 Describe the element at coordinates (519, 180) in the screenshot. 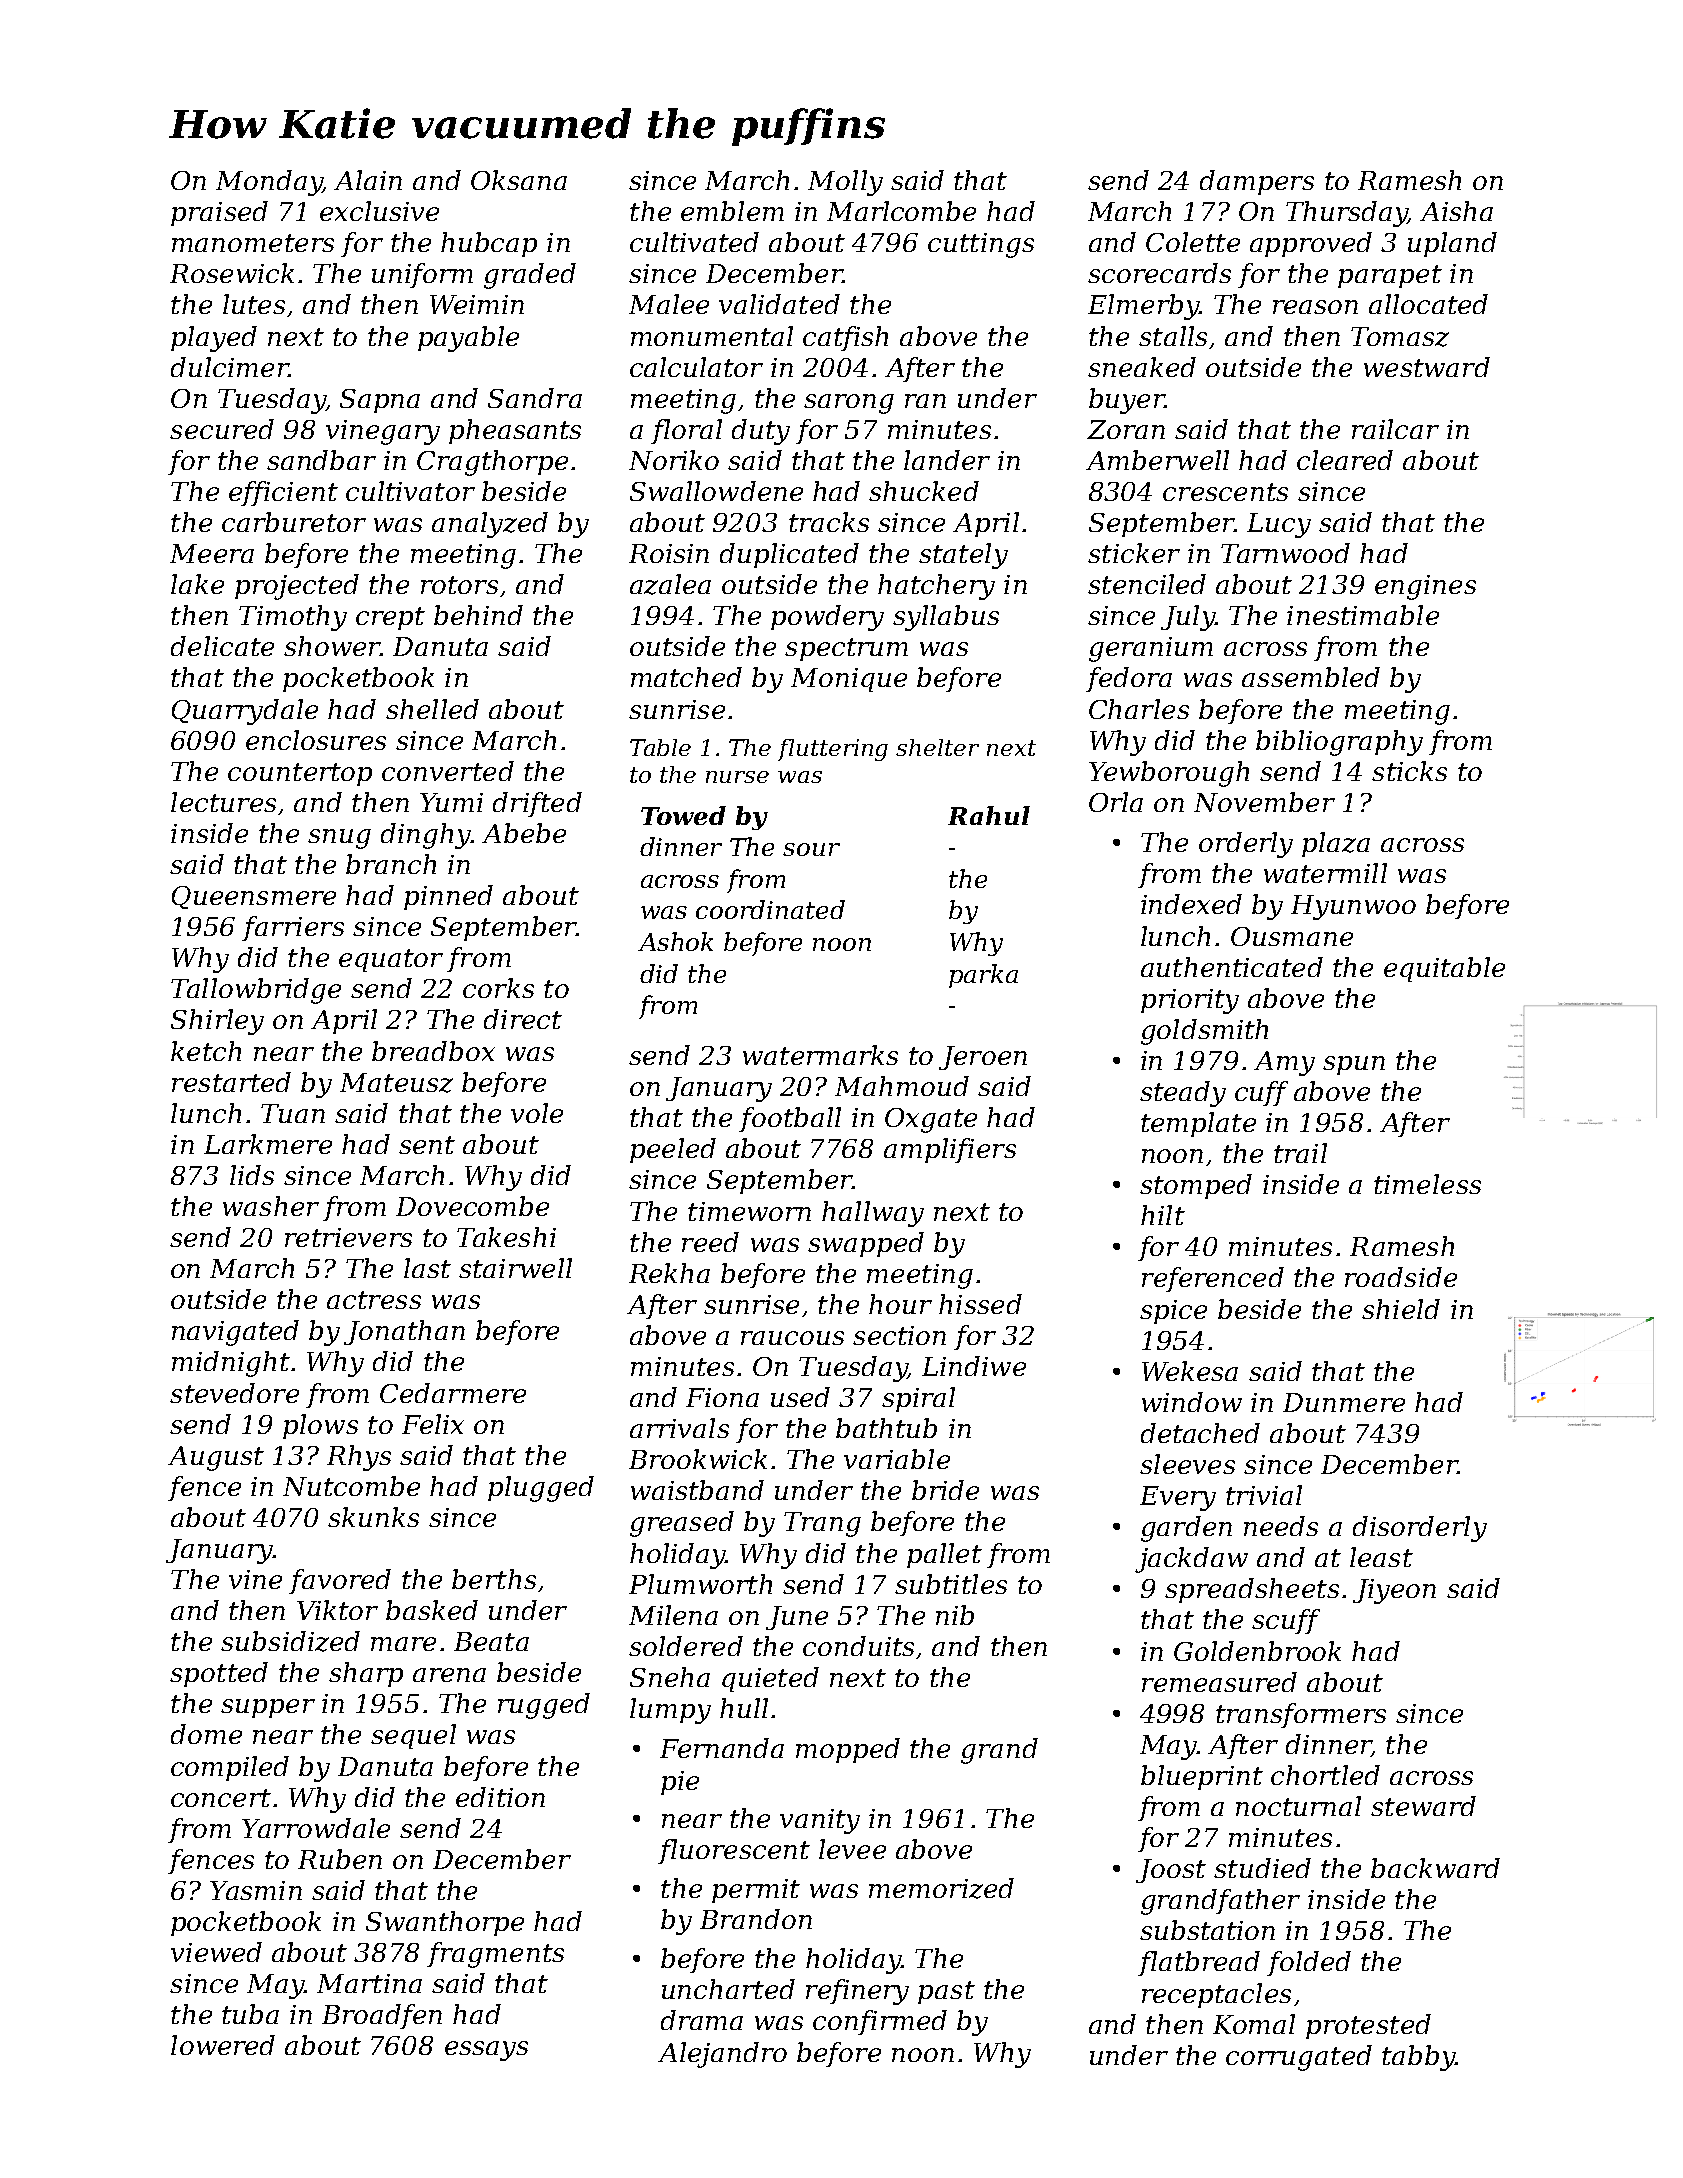

I see `Oksana` at that location.
